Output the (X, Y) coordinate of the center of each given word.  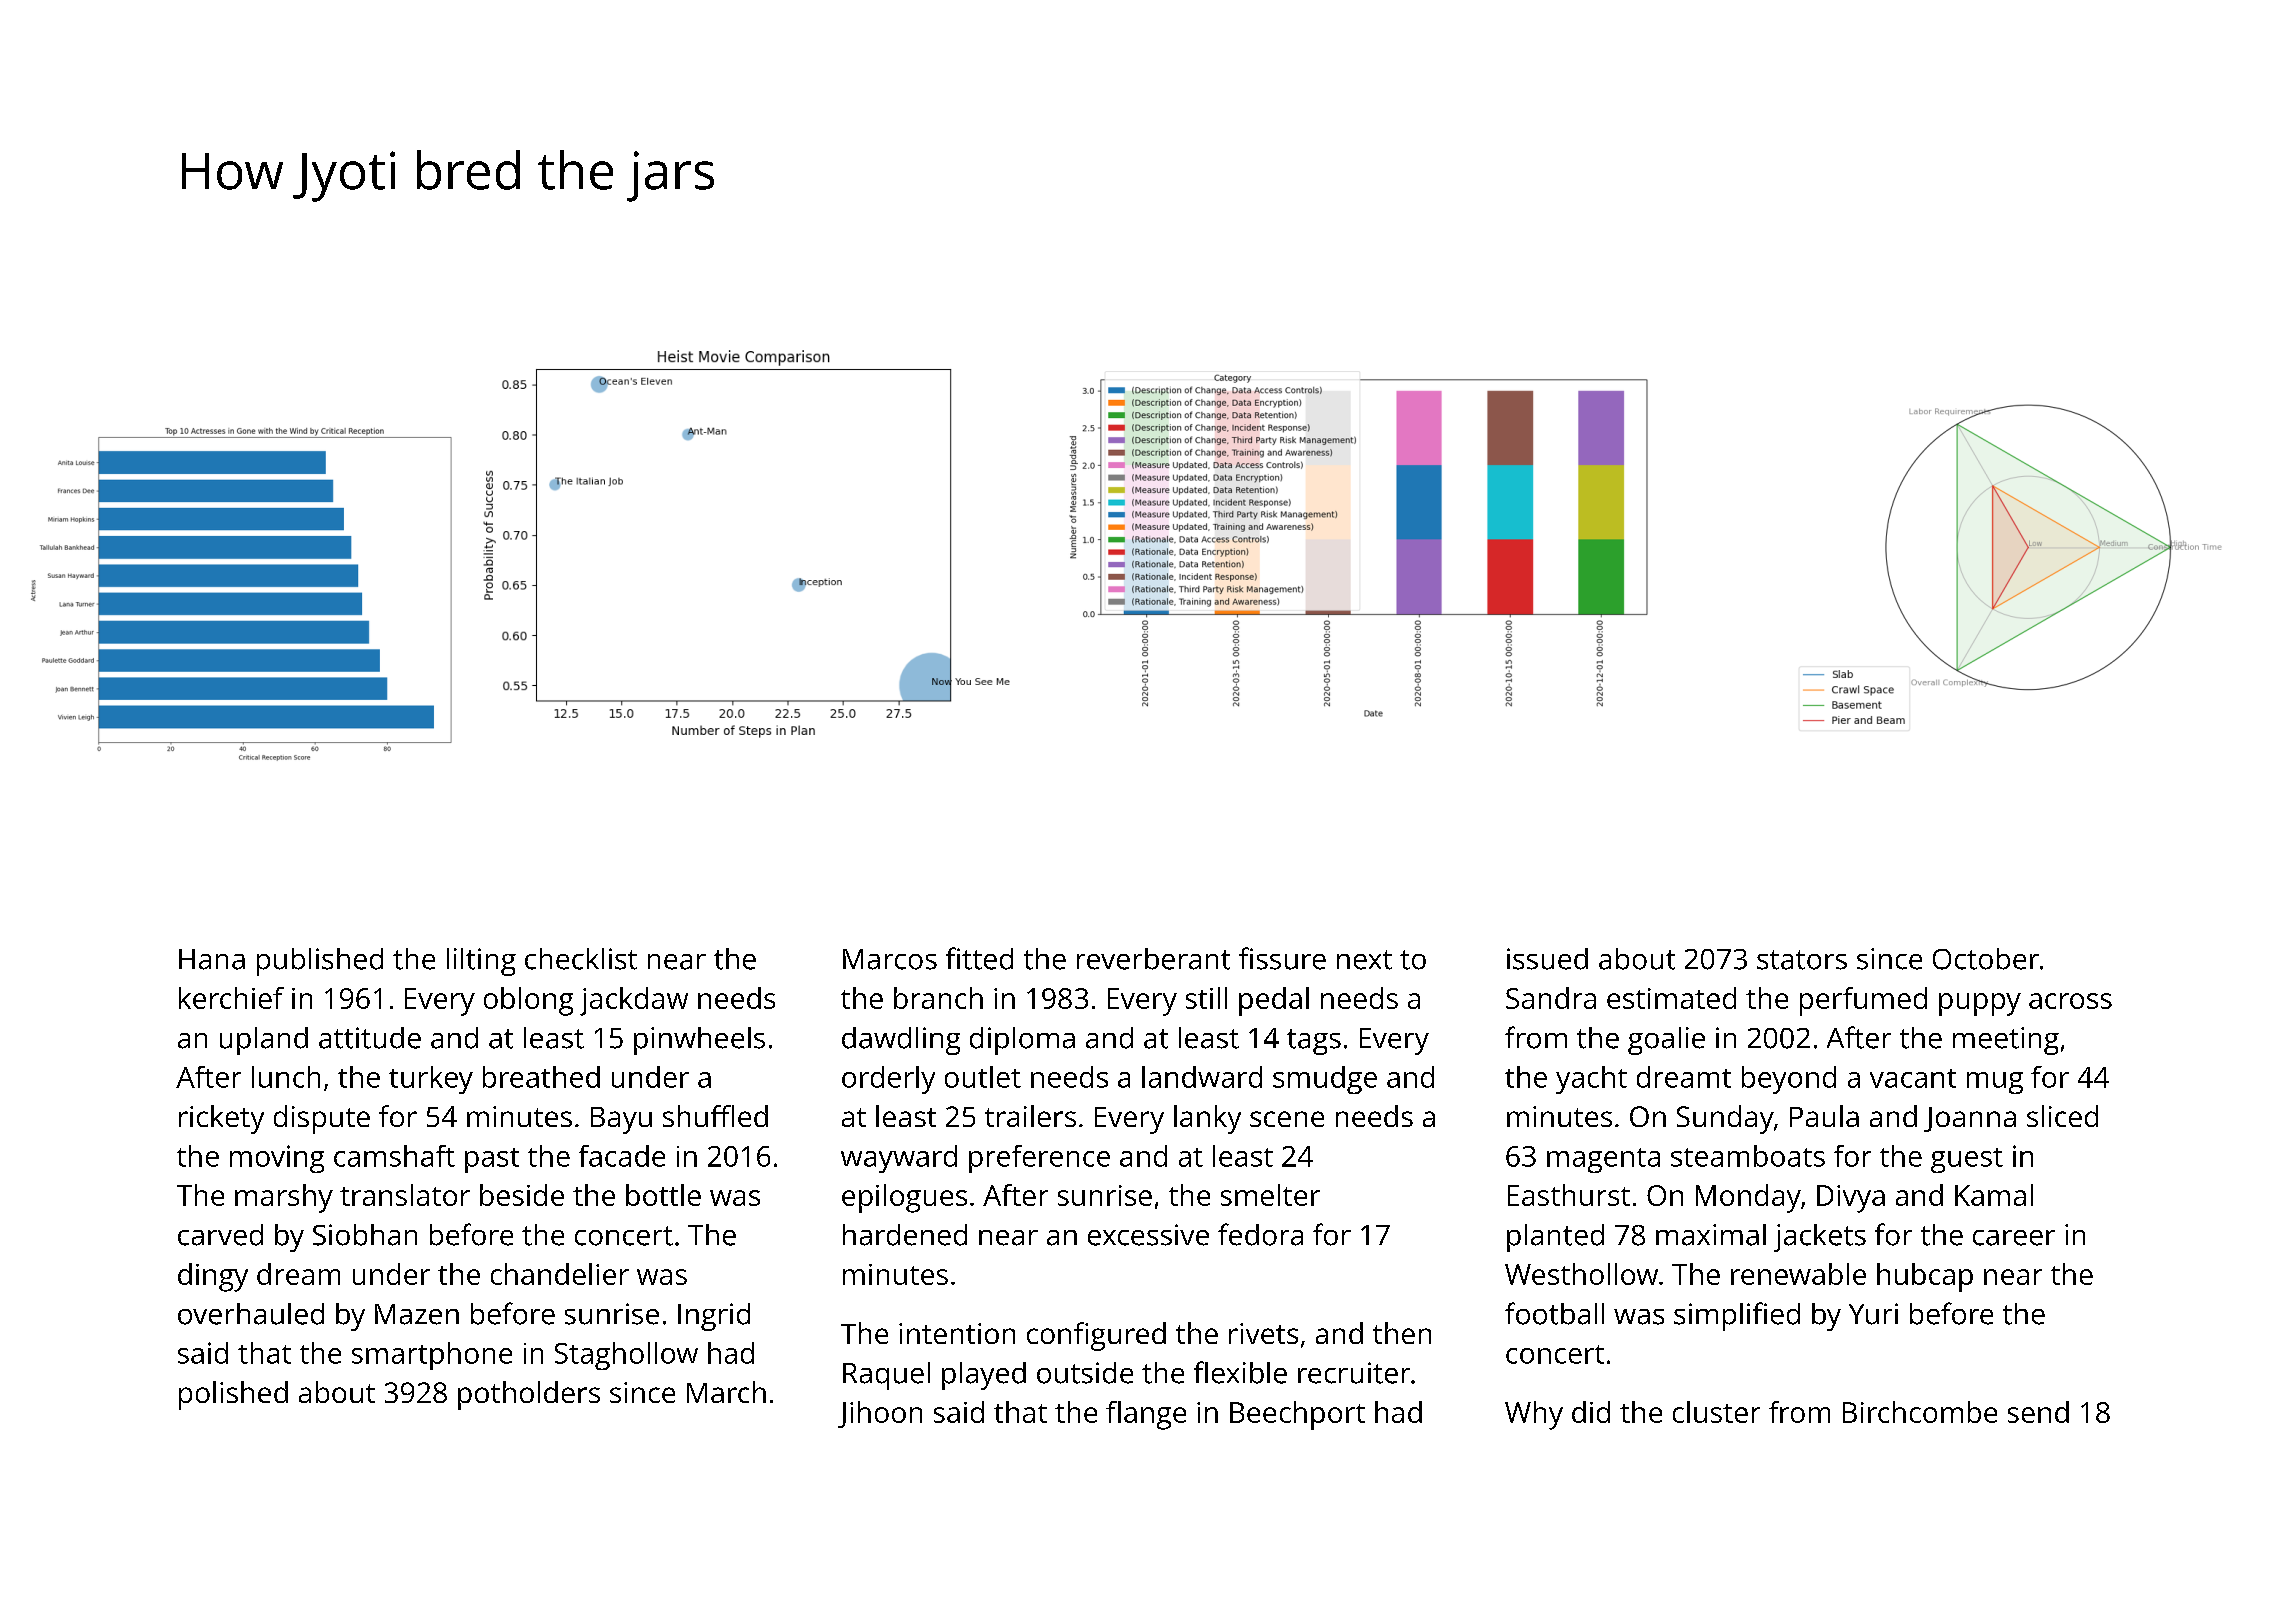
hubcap (1925, 1277)
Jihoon (880, 1414)
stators (1802, 960)
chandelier (560, 1274)
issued (1547, 959)
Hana (212, 959)
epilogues (904, 1198)
